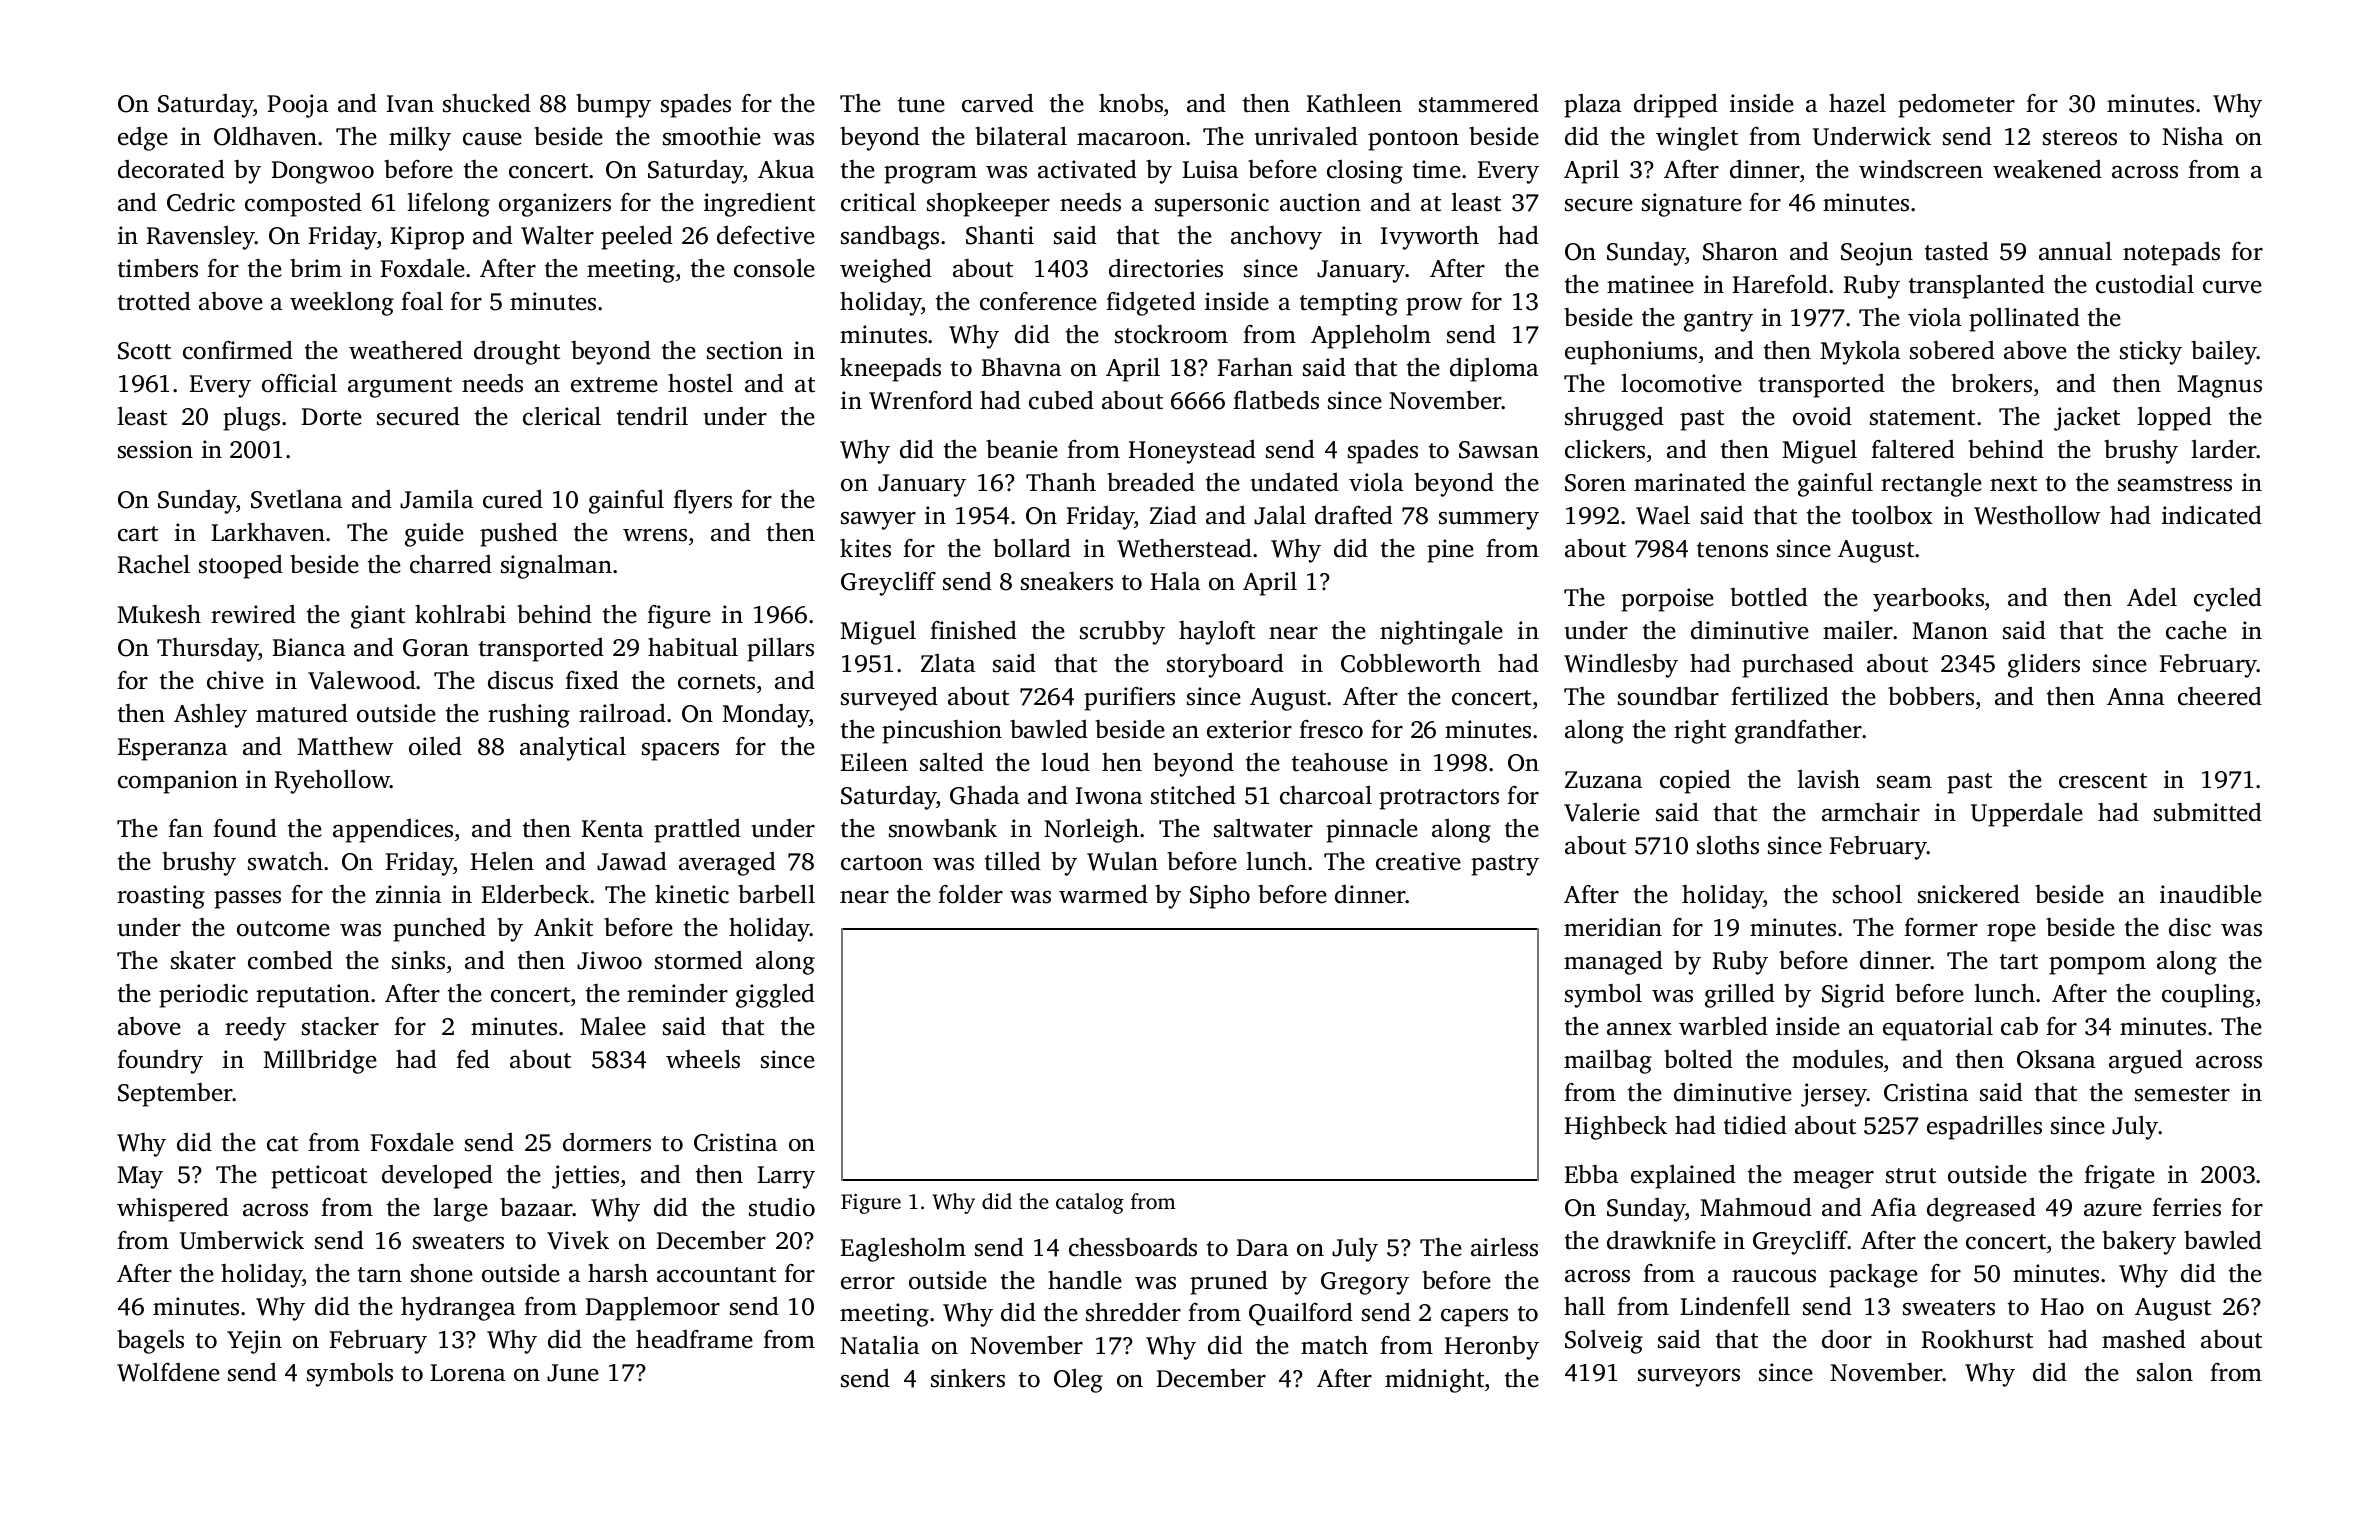  What do you see at coordinates (442, 1273) in the screenshot?
I see `shone` at bounding box center [442, 1273].
